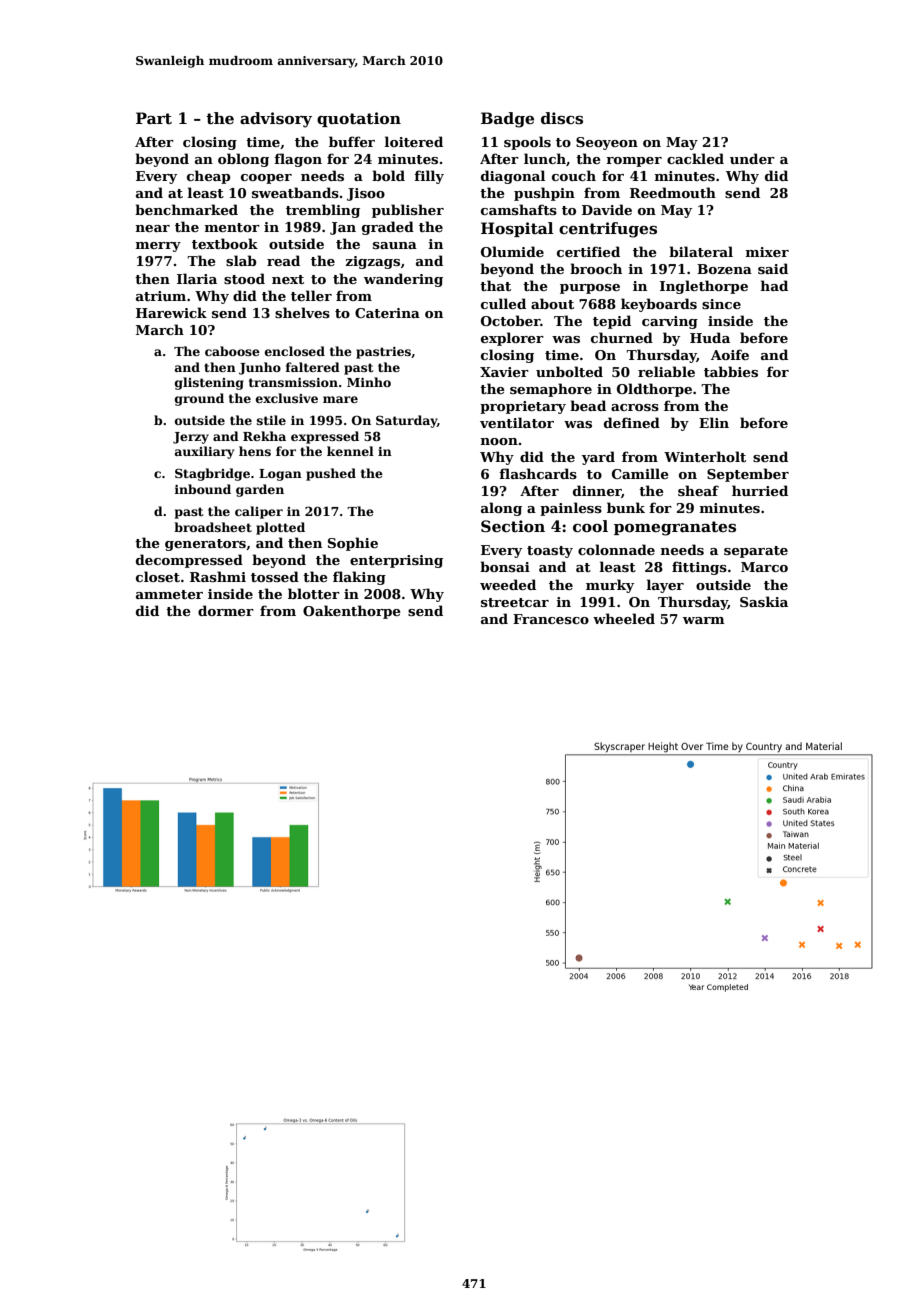 This screenshot has height=1314, width=924. What do you see at coordinates (271, 420) in the screenshot?
I see `stile` at bounding box center [271, 420].
